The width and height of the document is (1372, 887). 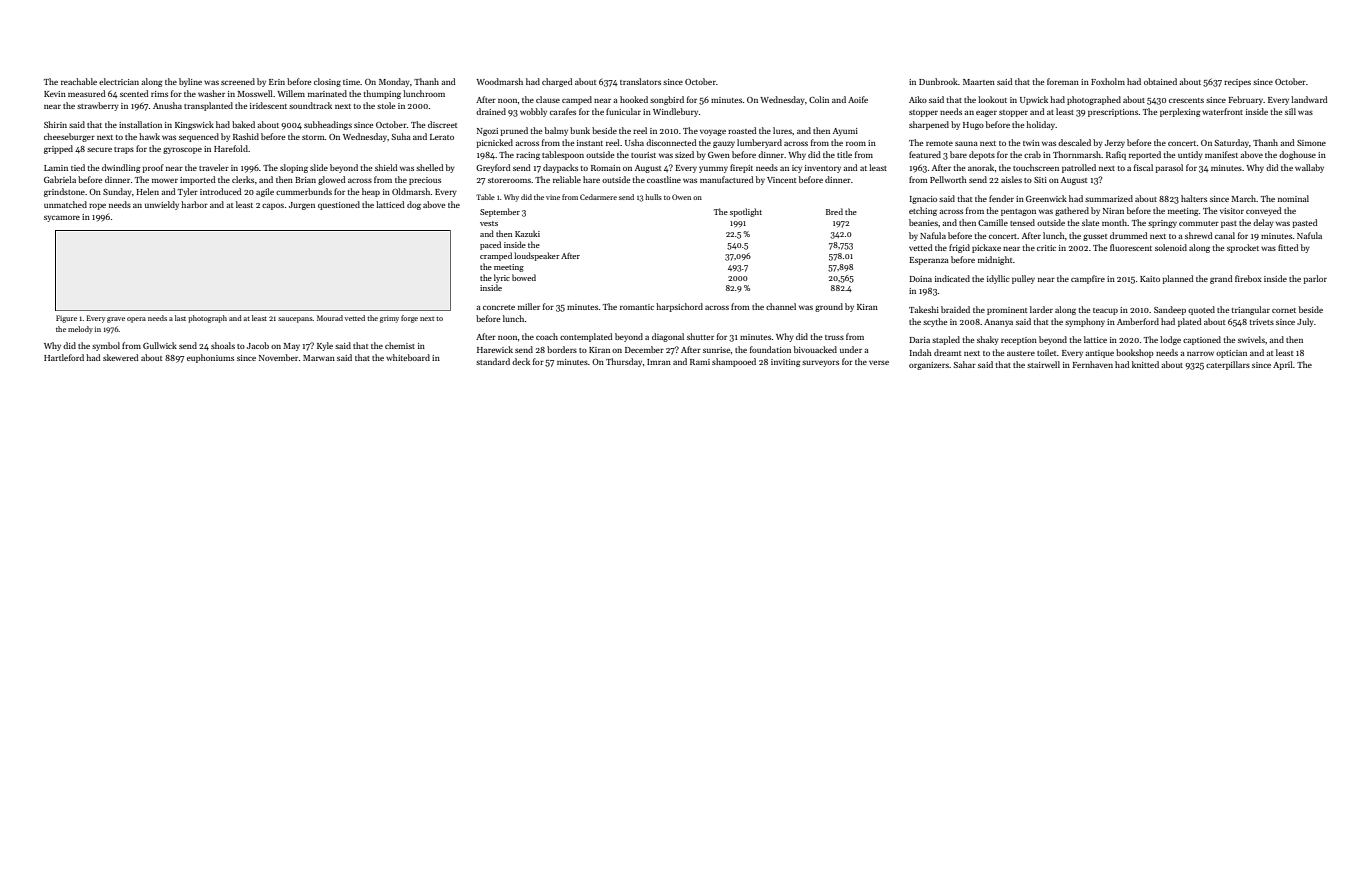 What do you see at coordinates (640, 81) in the document?
I see `translators` at bounding box center [640, 81].
